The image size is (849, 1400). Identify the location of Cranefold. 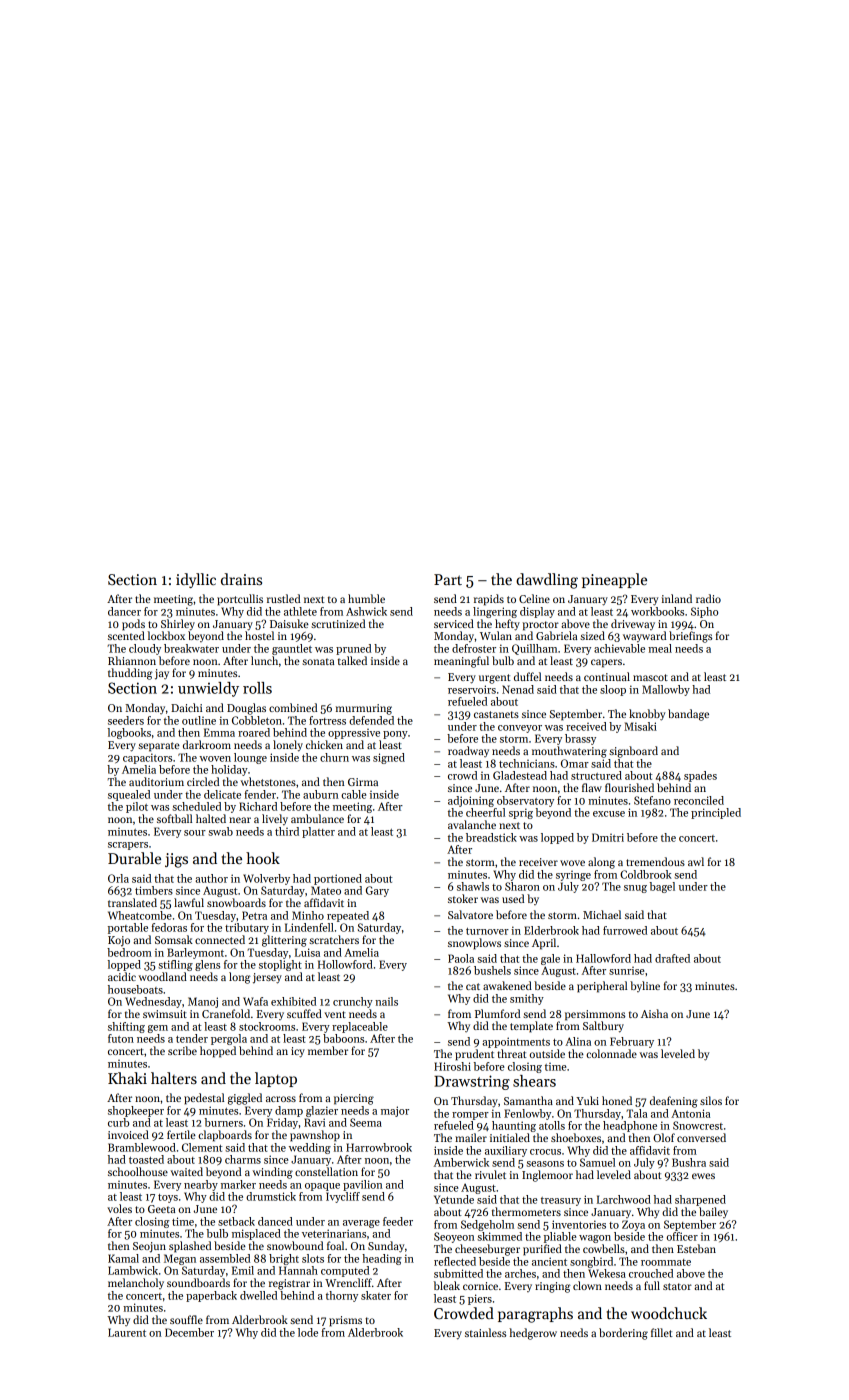
(226, 1013).
